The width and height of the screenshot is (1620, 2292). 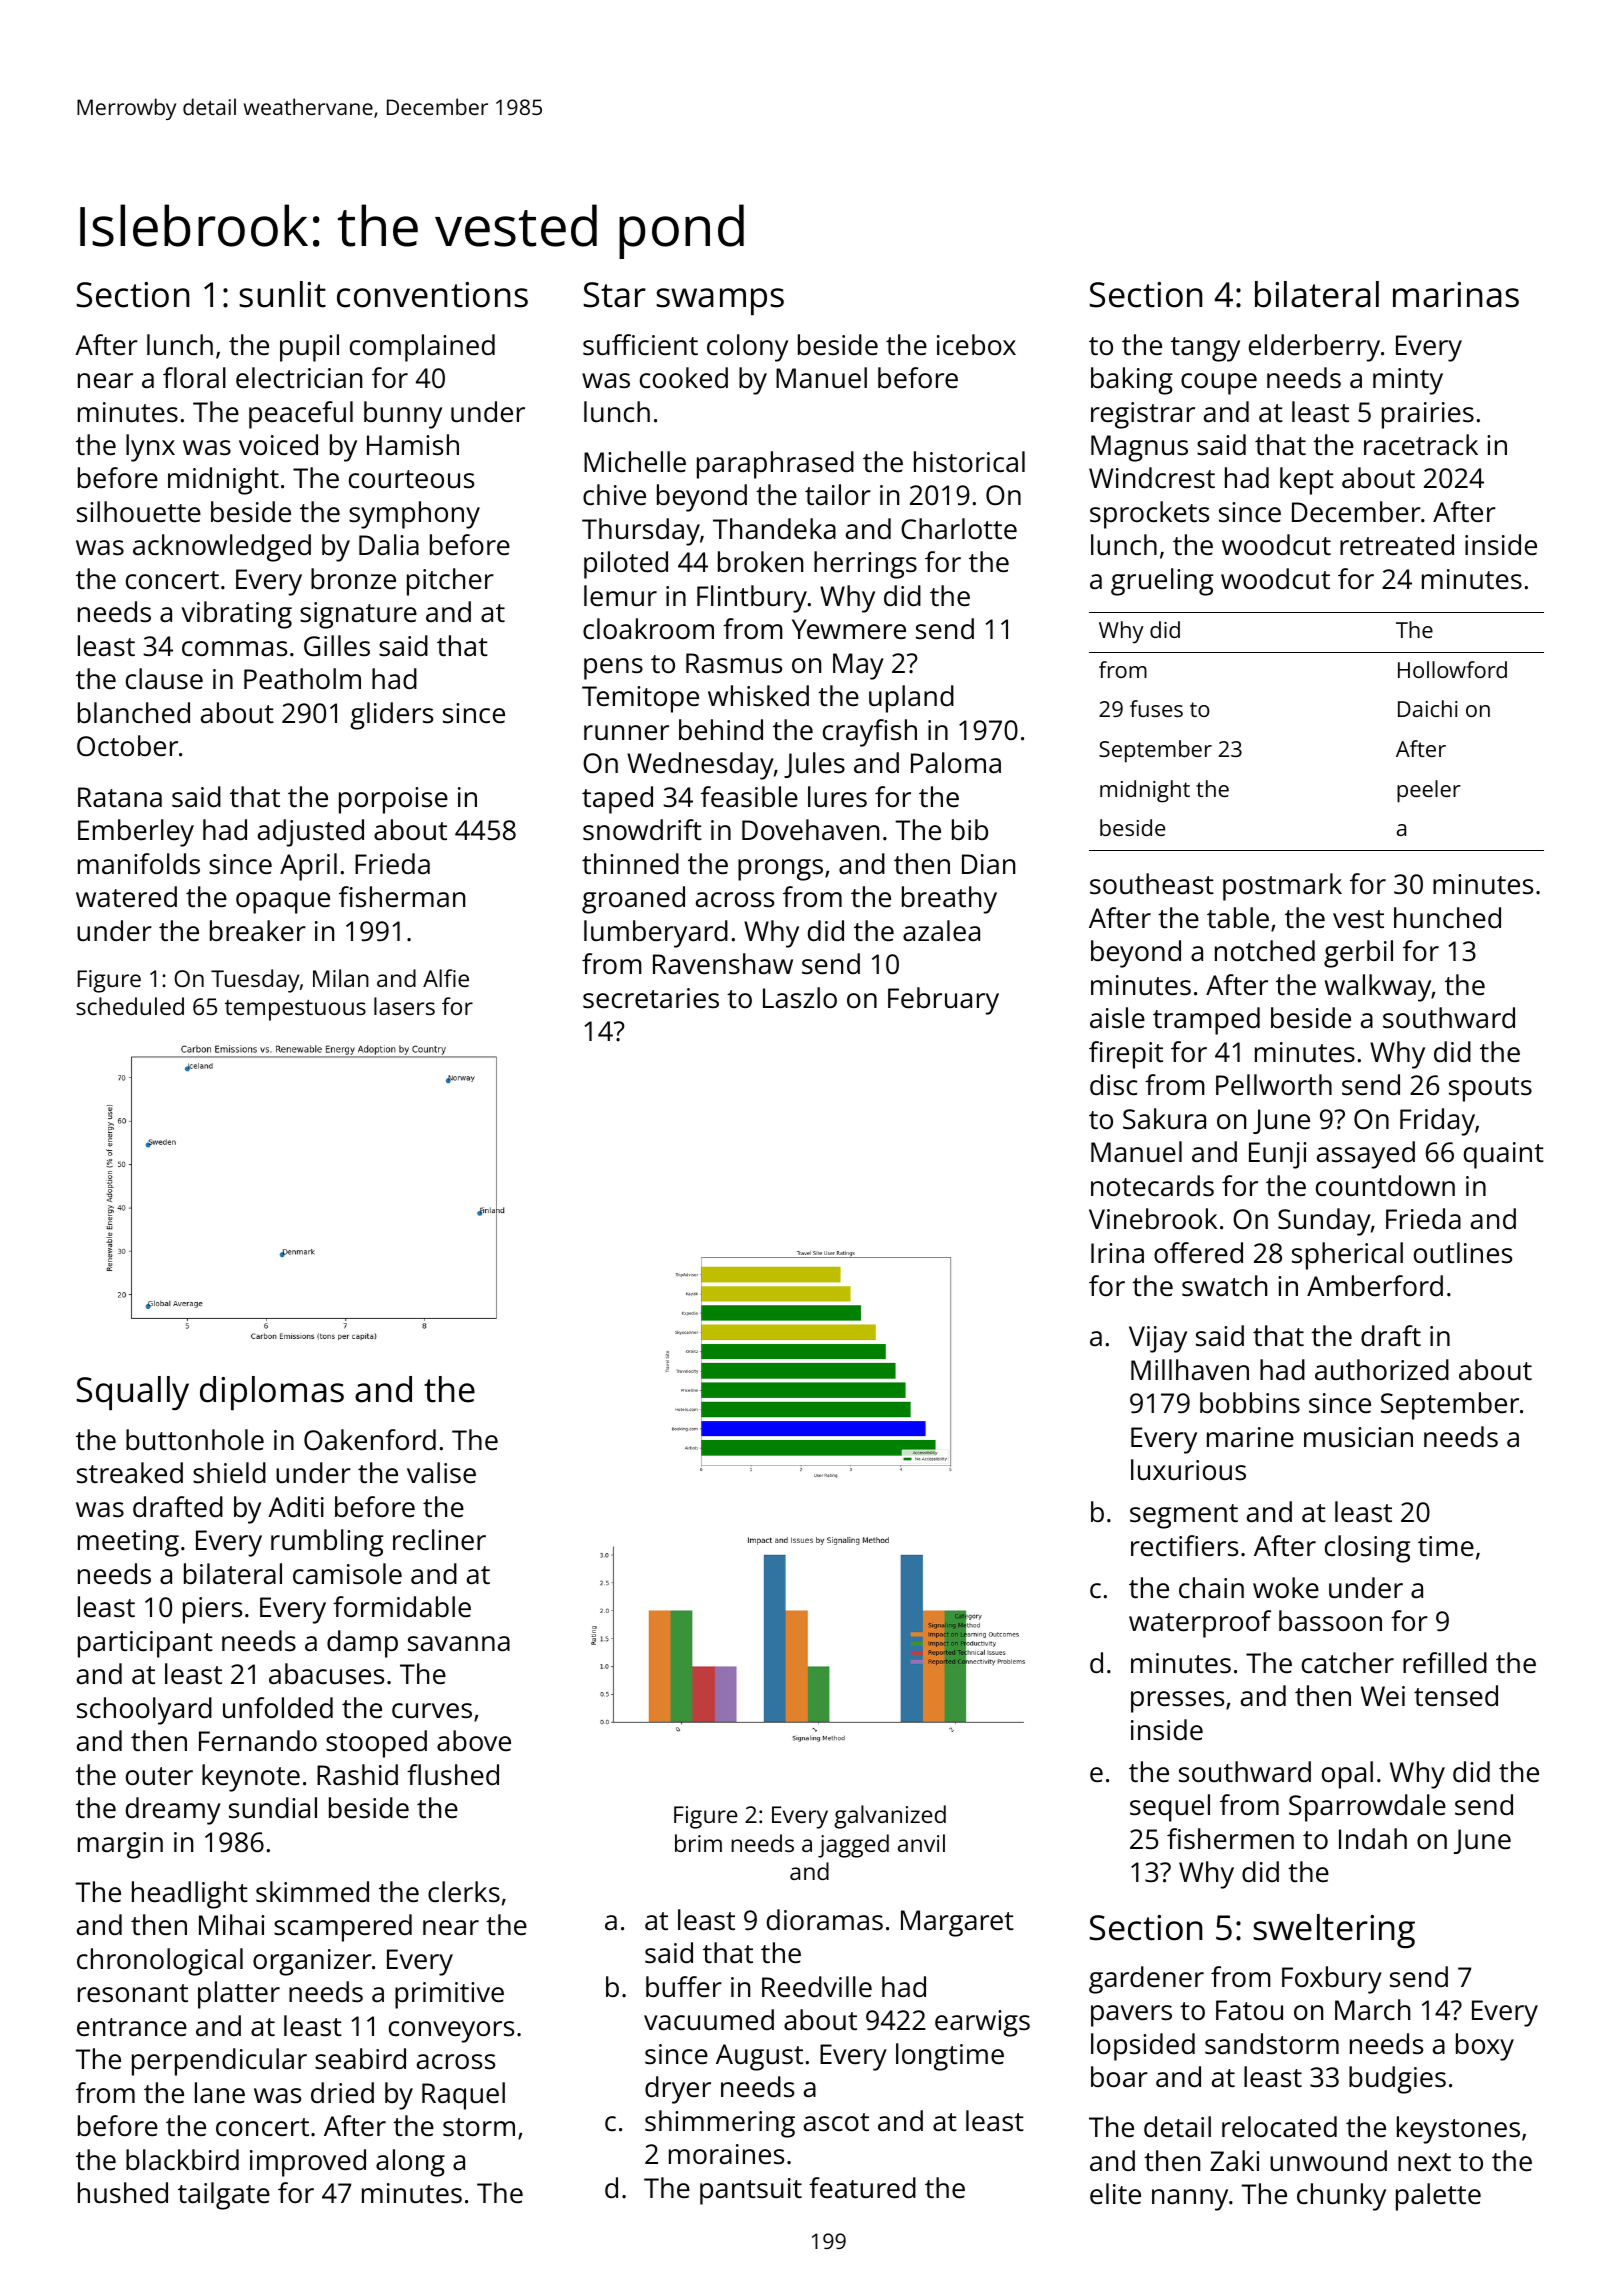 I want to click on secretaries, so click(x=651, y=998).
